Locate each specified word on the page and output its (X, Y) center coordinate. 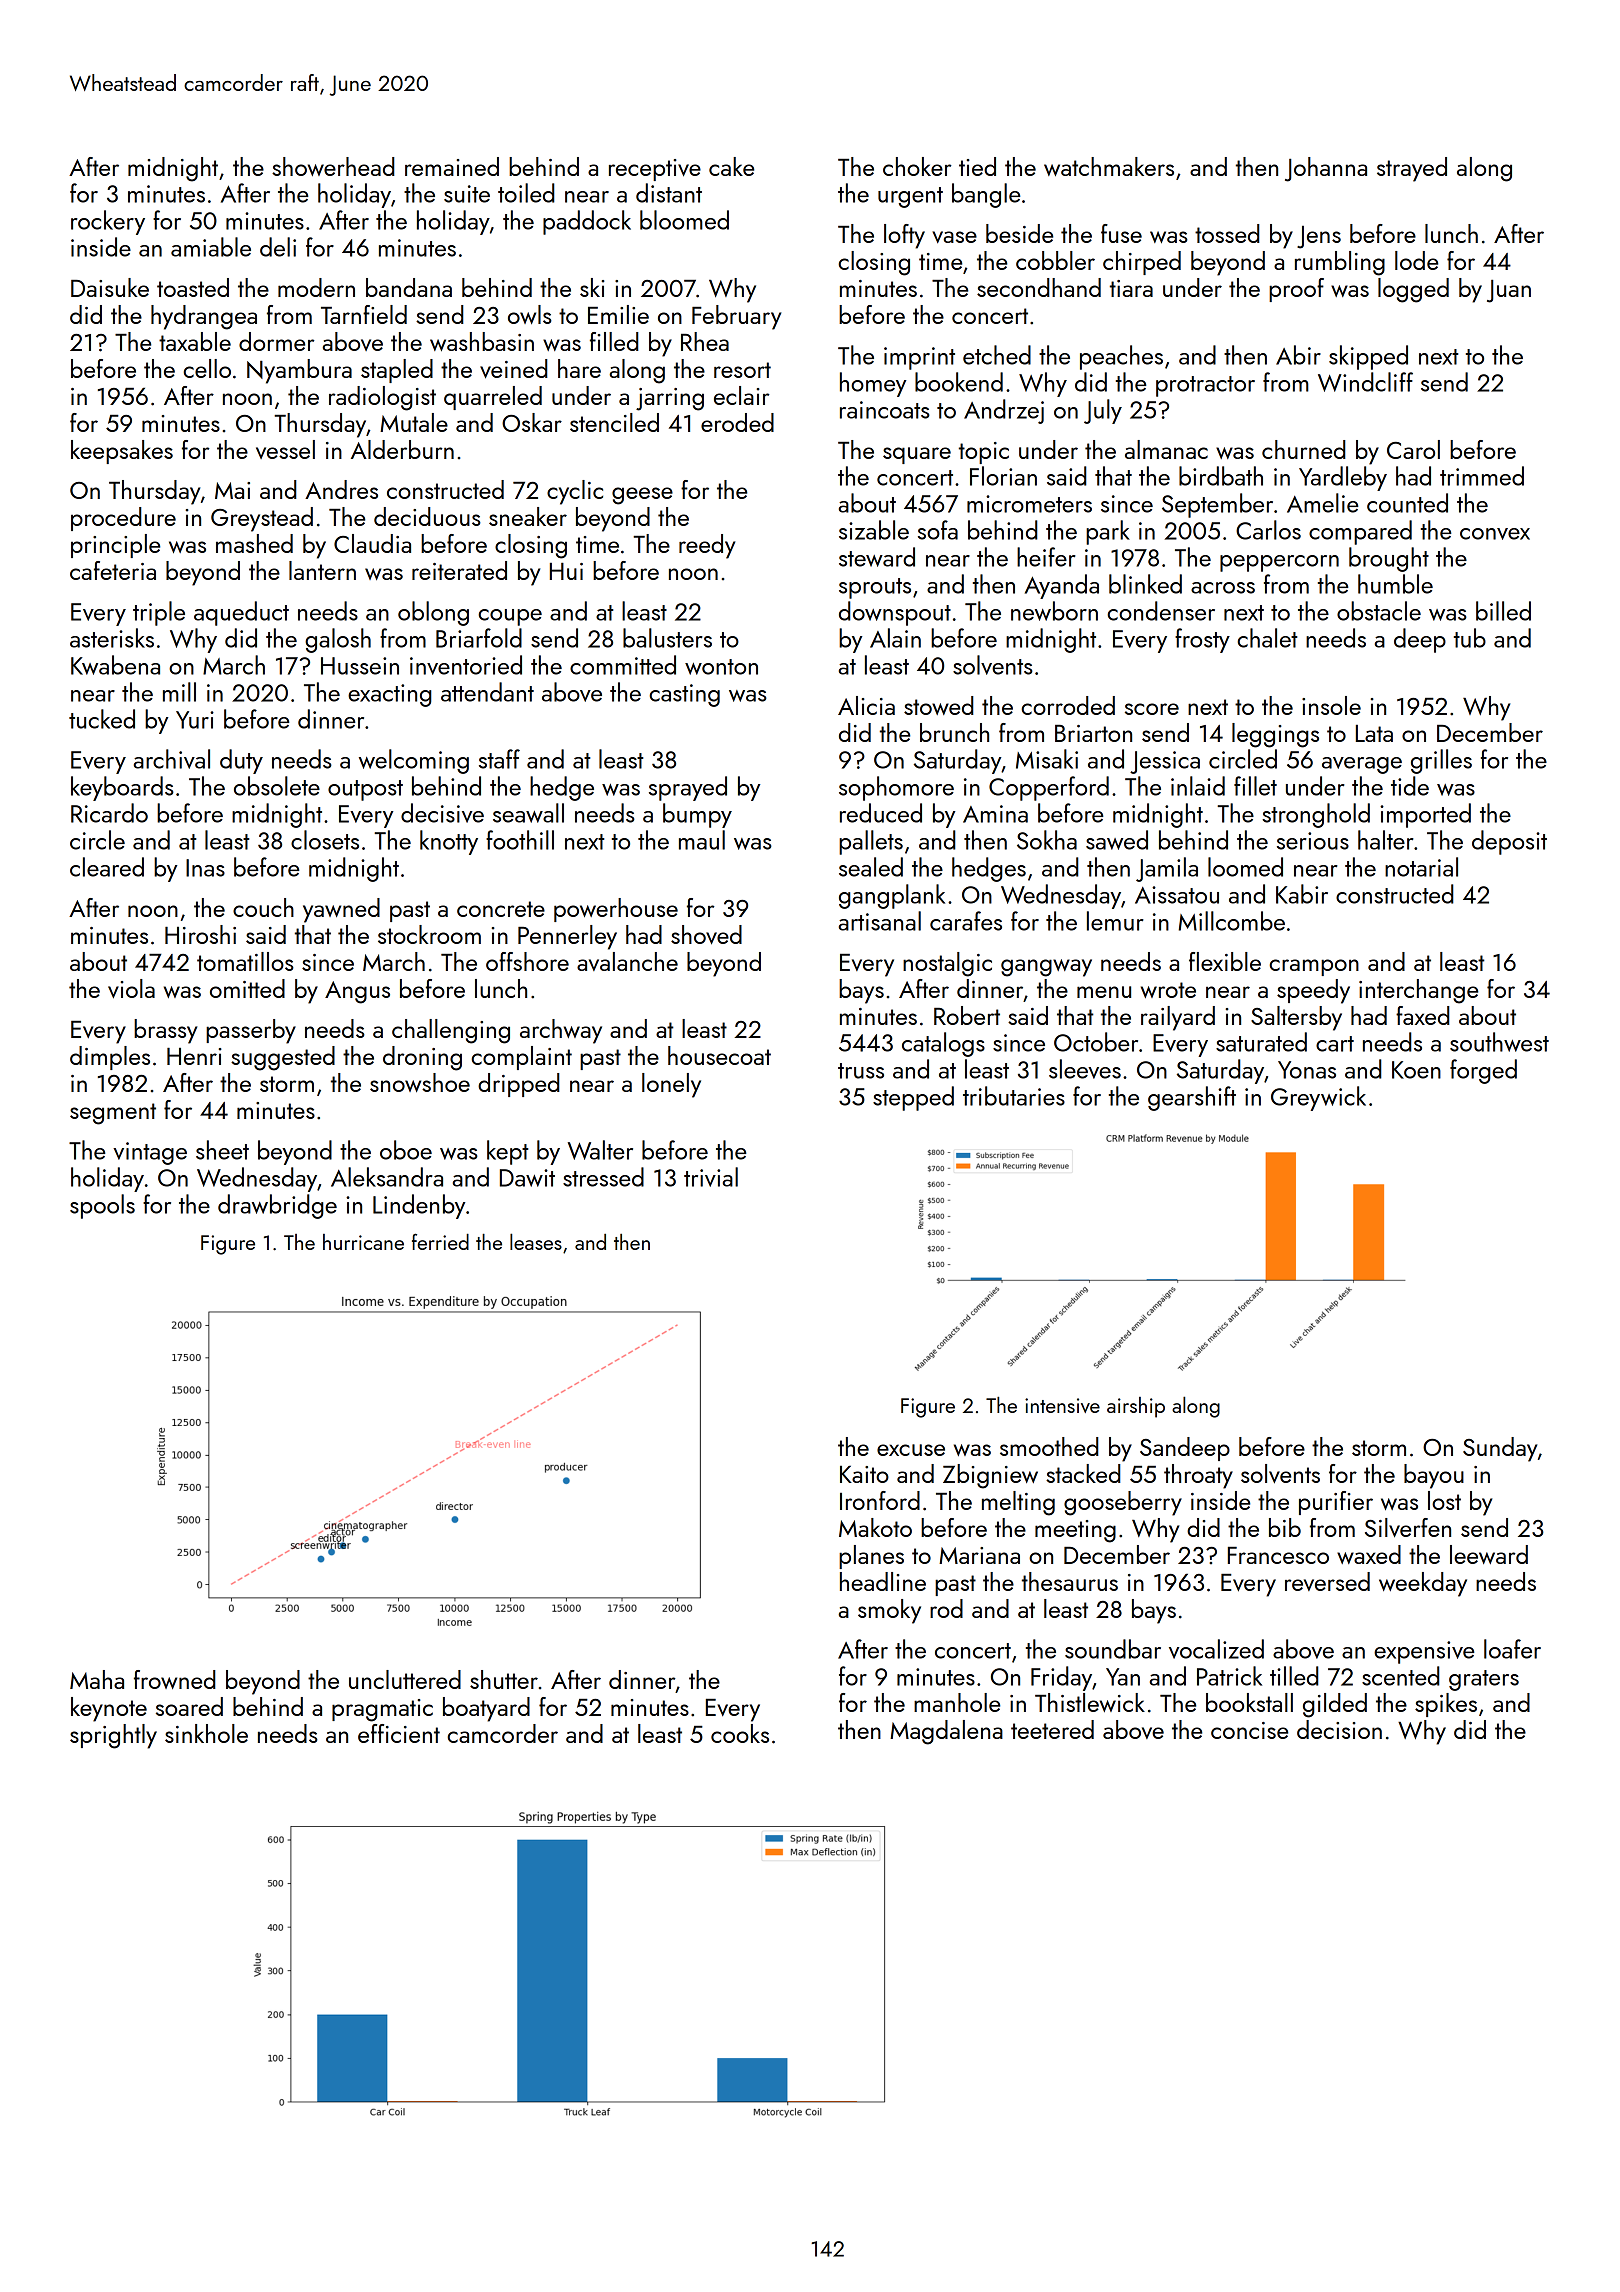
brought (1389, 559)
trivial (711, 1177)
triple (159, 613)
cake (731, 166)
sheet (222, 1150)
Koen (1416, 1070)
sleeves (1085, 1069)
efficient (399, 1733)
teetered (1052, 1729)
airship (1136, 1407)
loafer (1512, 1649)
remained (452, 166)
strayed (1412, 169)
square (917, 455)
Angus (357, 992)
